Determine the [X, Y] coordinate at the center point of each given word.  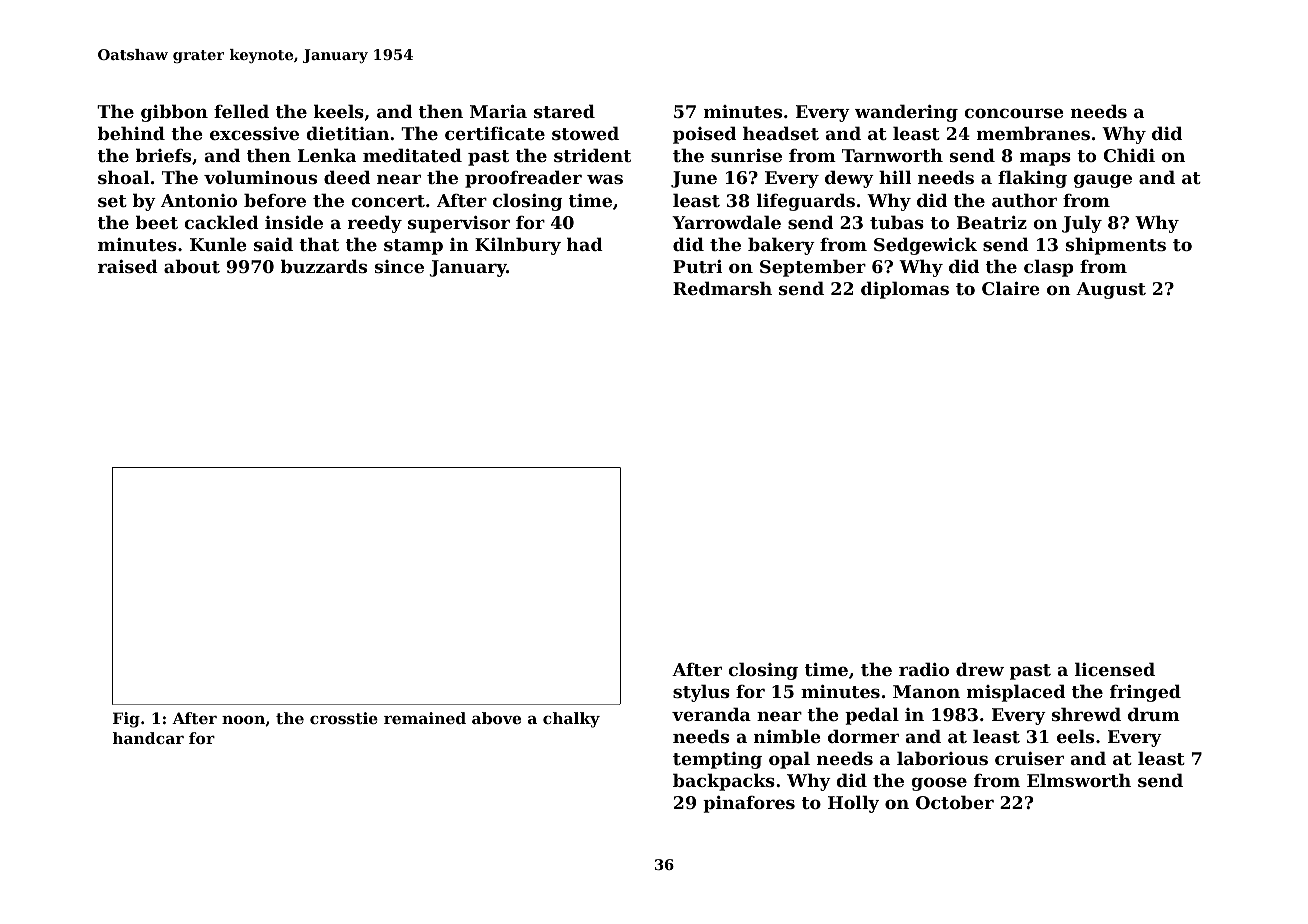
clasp [1048, 268]
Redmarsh [722, 288]
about [192, 266]
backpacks [724, 782]
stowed [585, 133]
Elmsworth [1079, 780]
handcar [148, 738]
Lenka [327, 155]
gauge [1103, 181]
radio [924, 669]
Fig [126, 720]
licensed [1115, 669]
